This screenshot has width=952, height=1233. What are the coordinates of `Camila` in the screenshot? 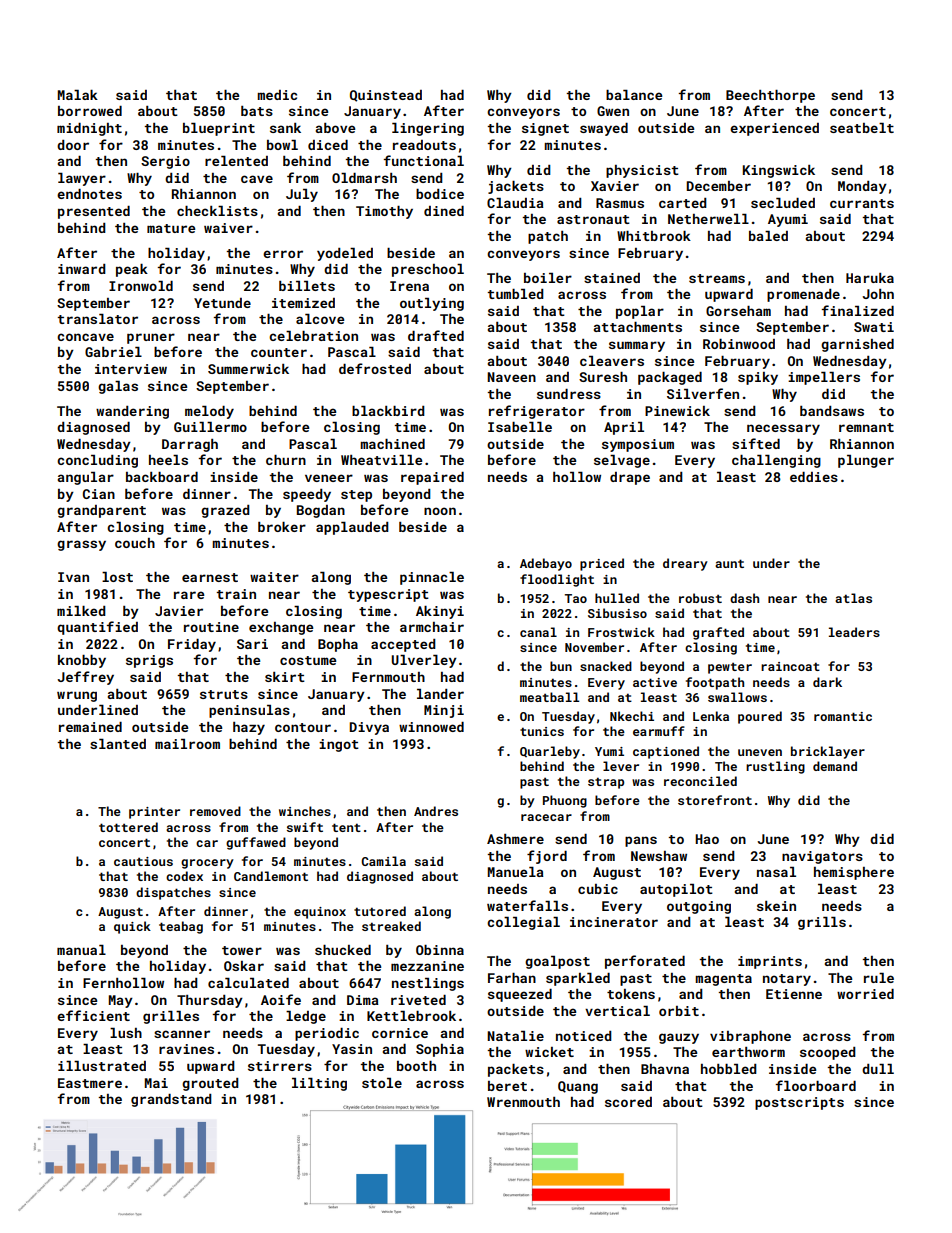 It's located at (383, 861).
